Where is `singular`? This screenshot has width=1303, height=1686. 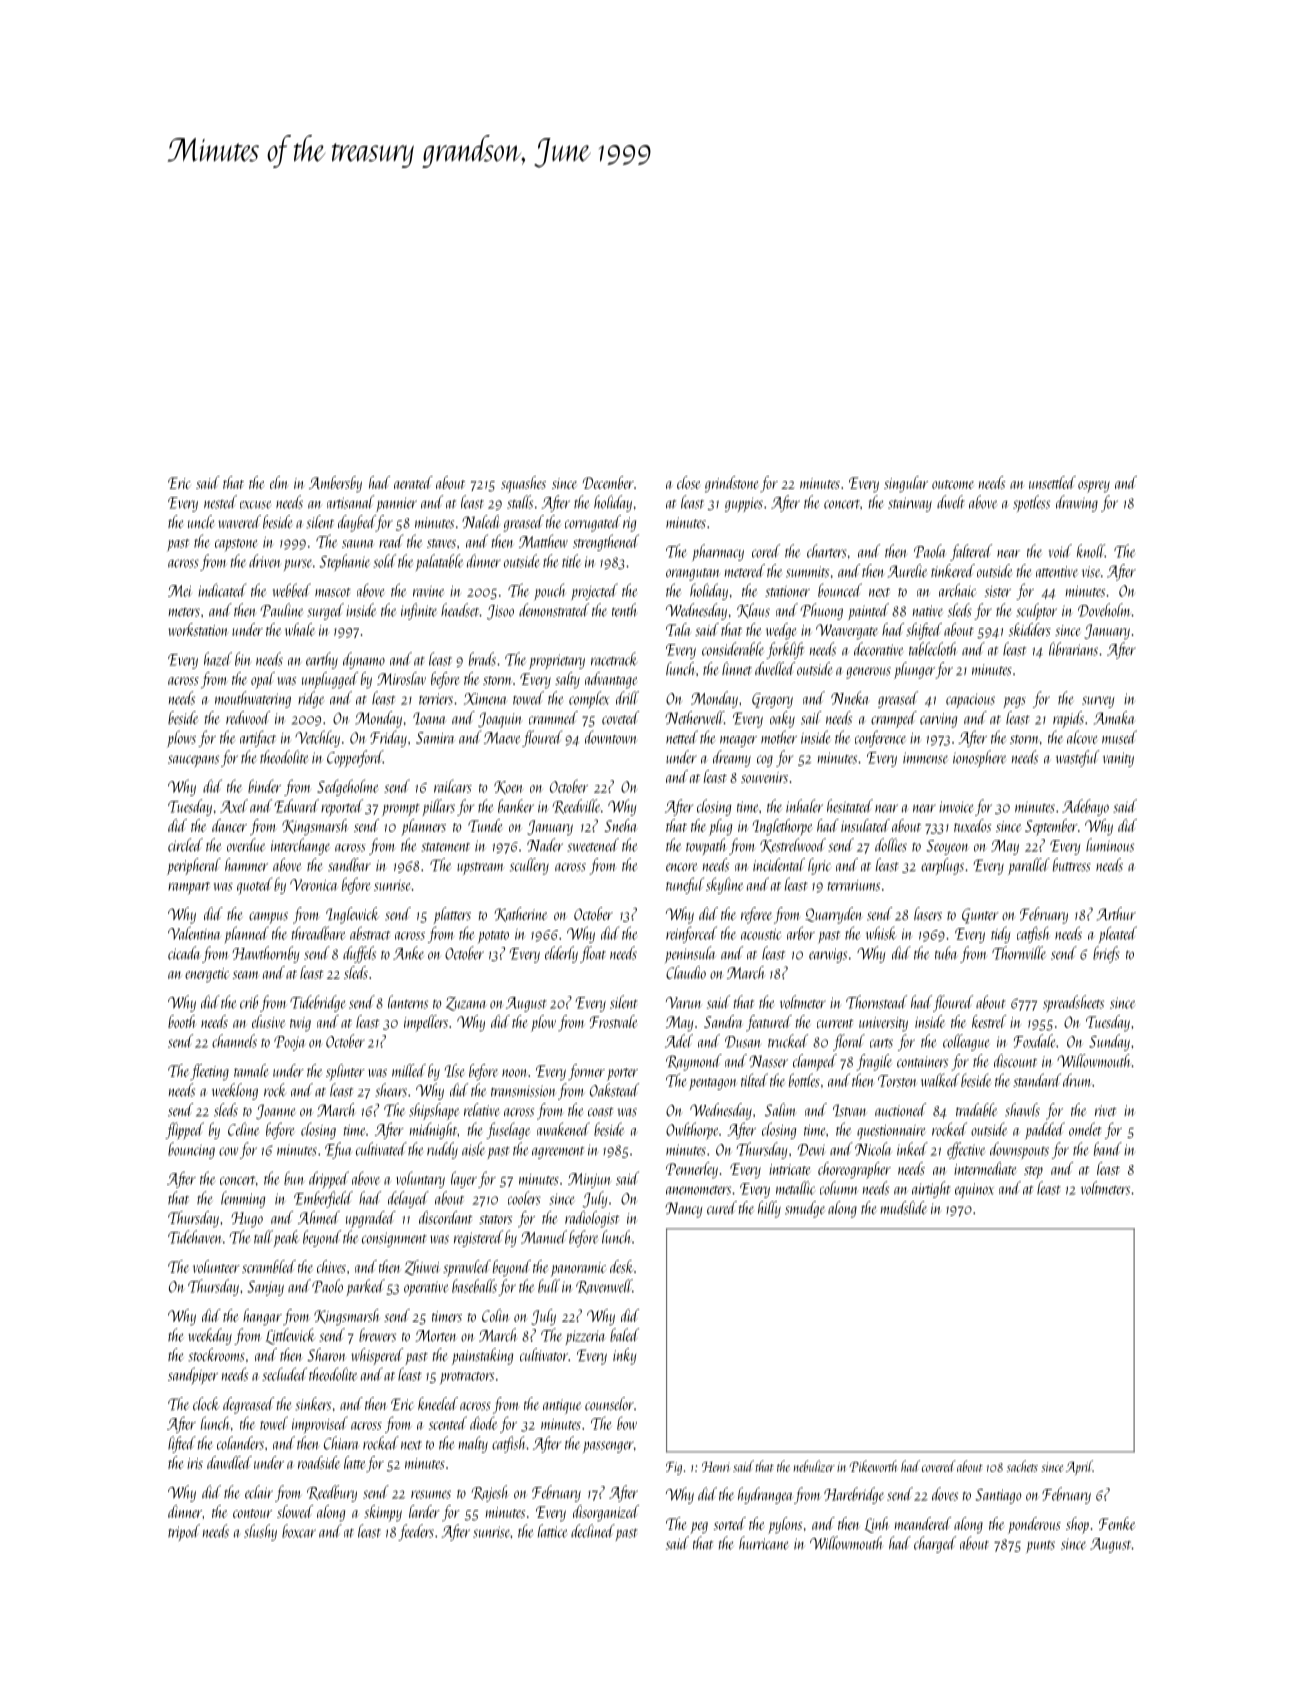
singular is located at coordinates (906, 484).
